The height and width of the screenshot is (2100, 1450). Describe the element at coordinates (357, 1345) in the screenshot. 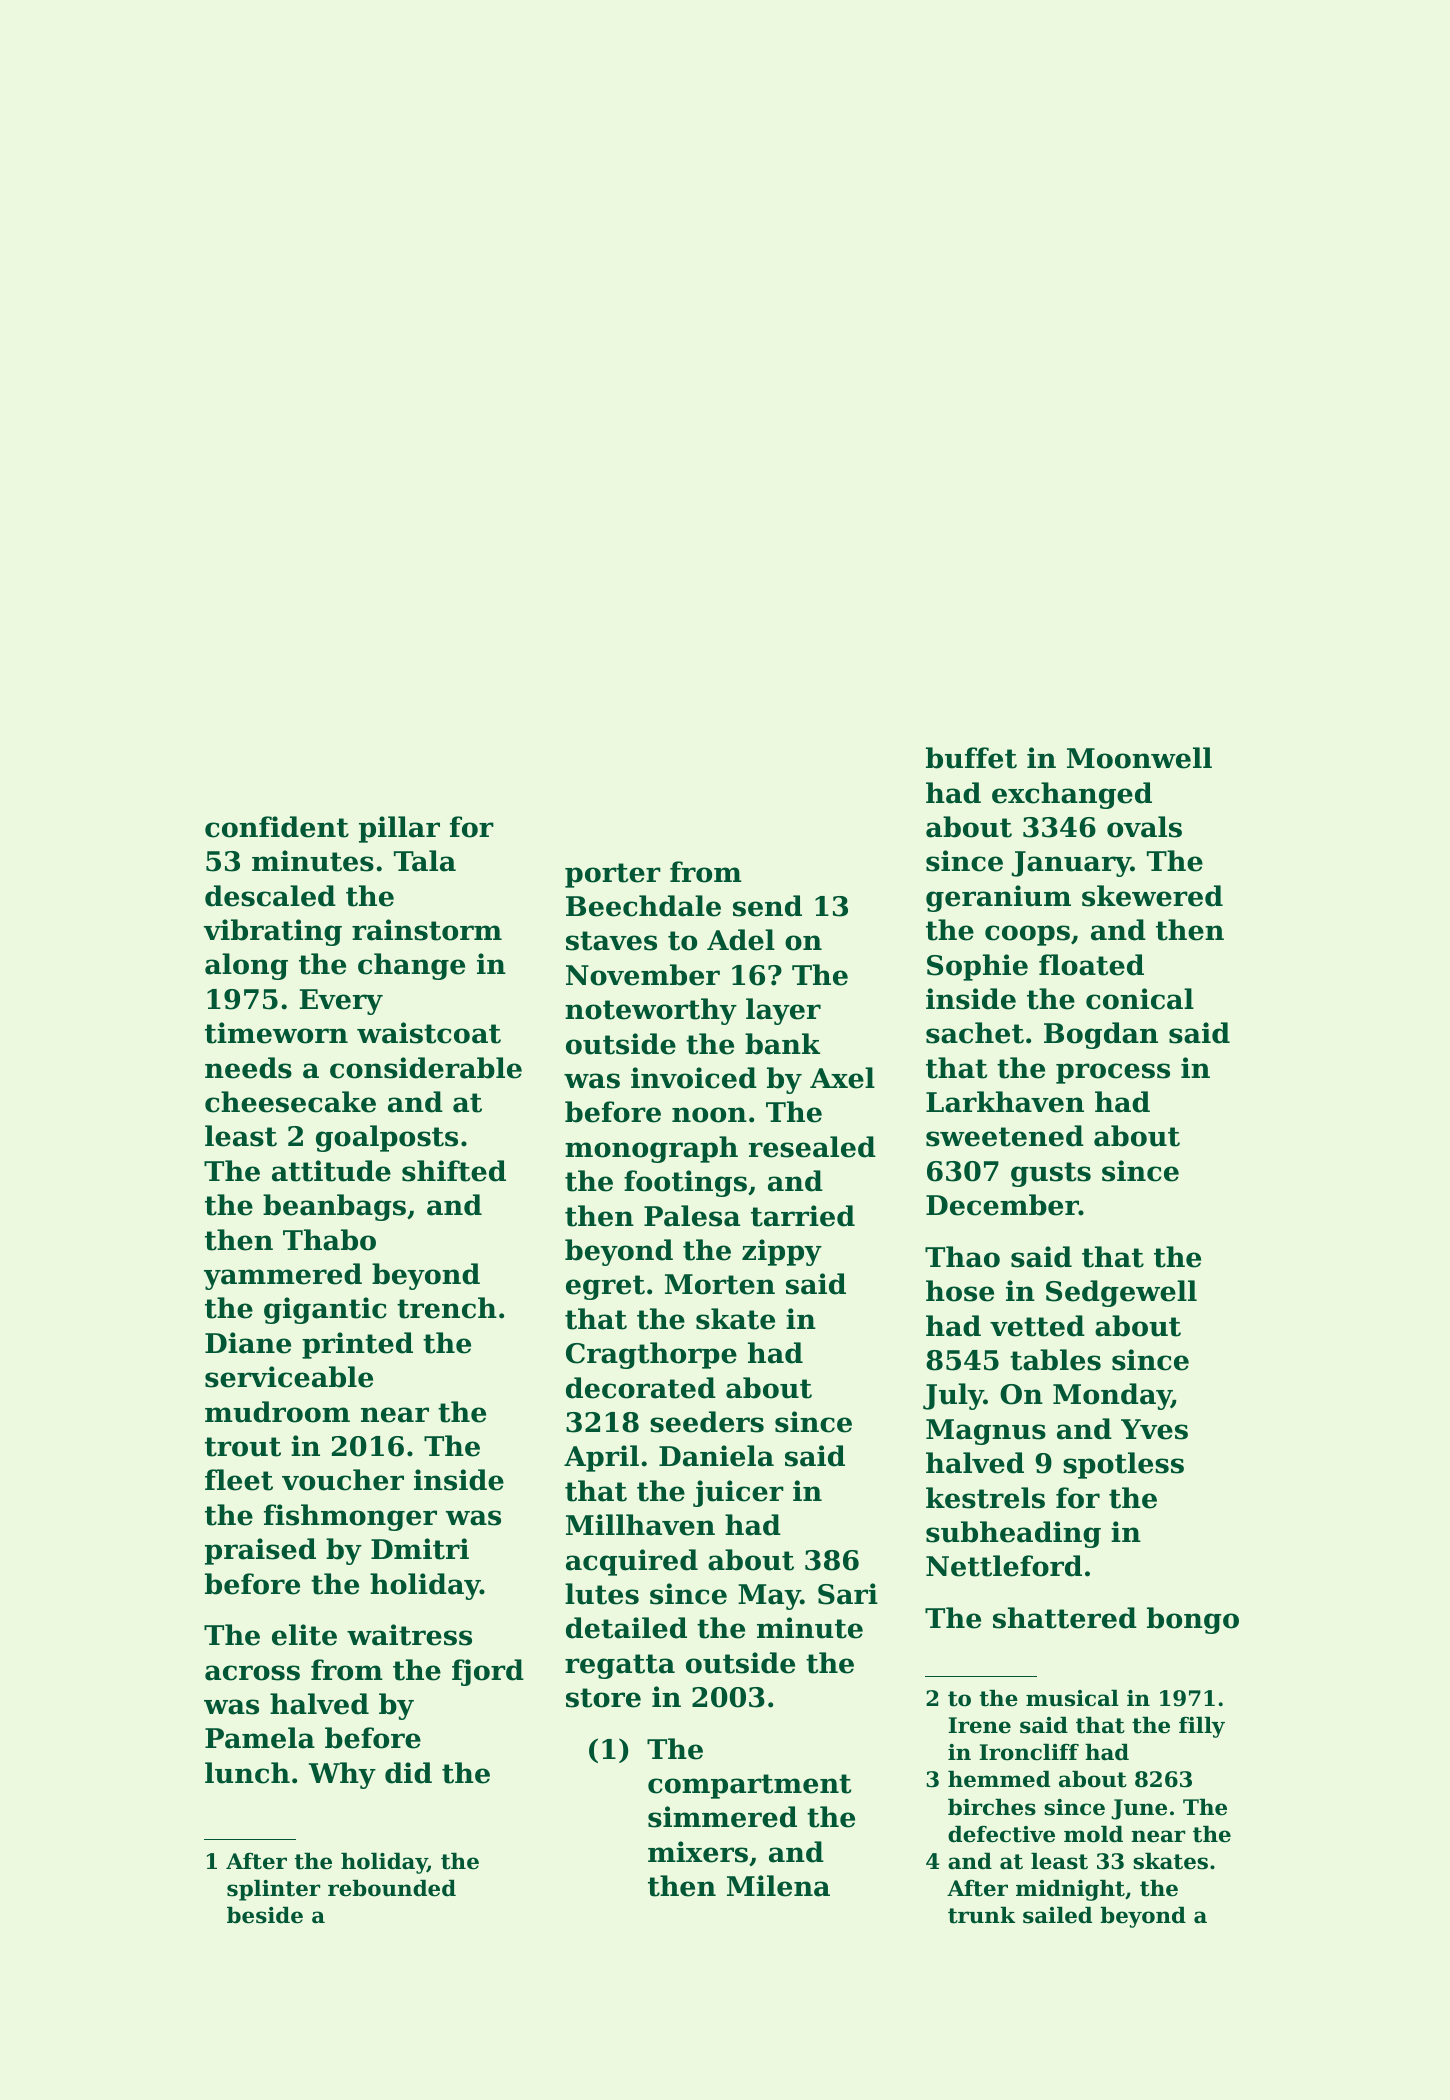

I see `printed` at that location.
